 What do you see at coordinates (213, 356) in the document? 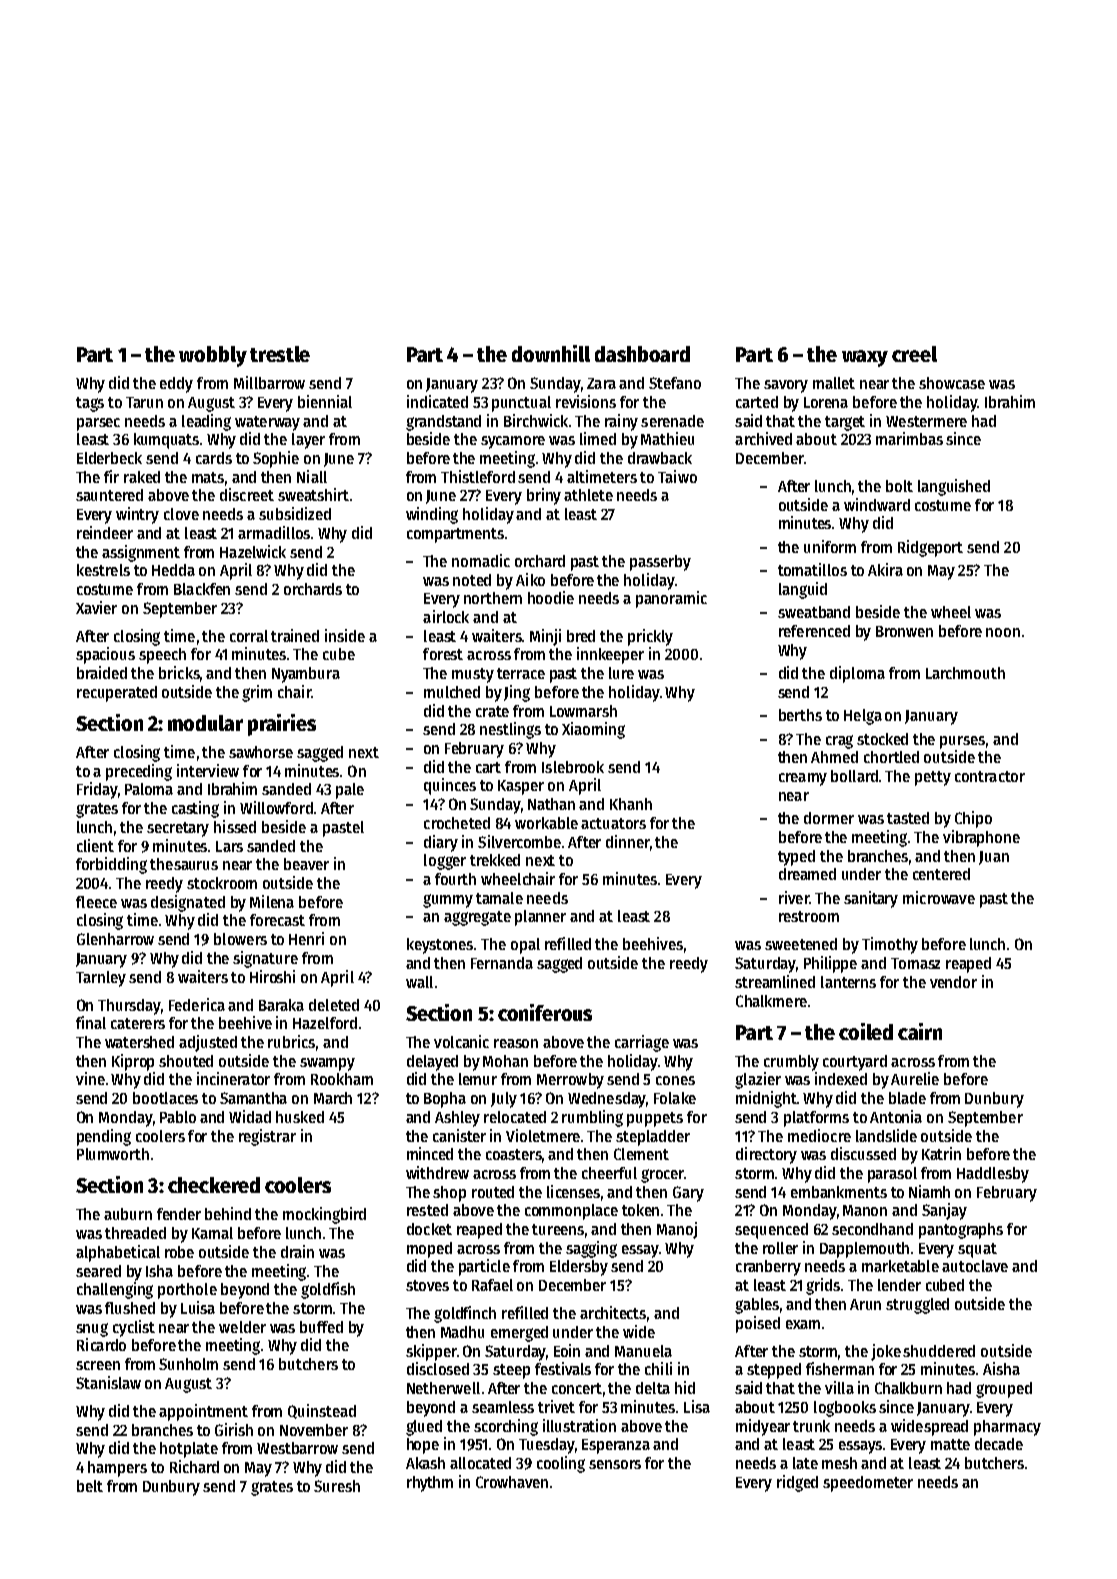
I see `wobbly` at bounding box center [213, 356].
